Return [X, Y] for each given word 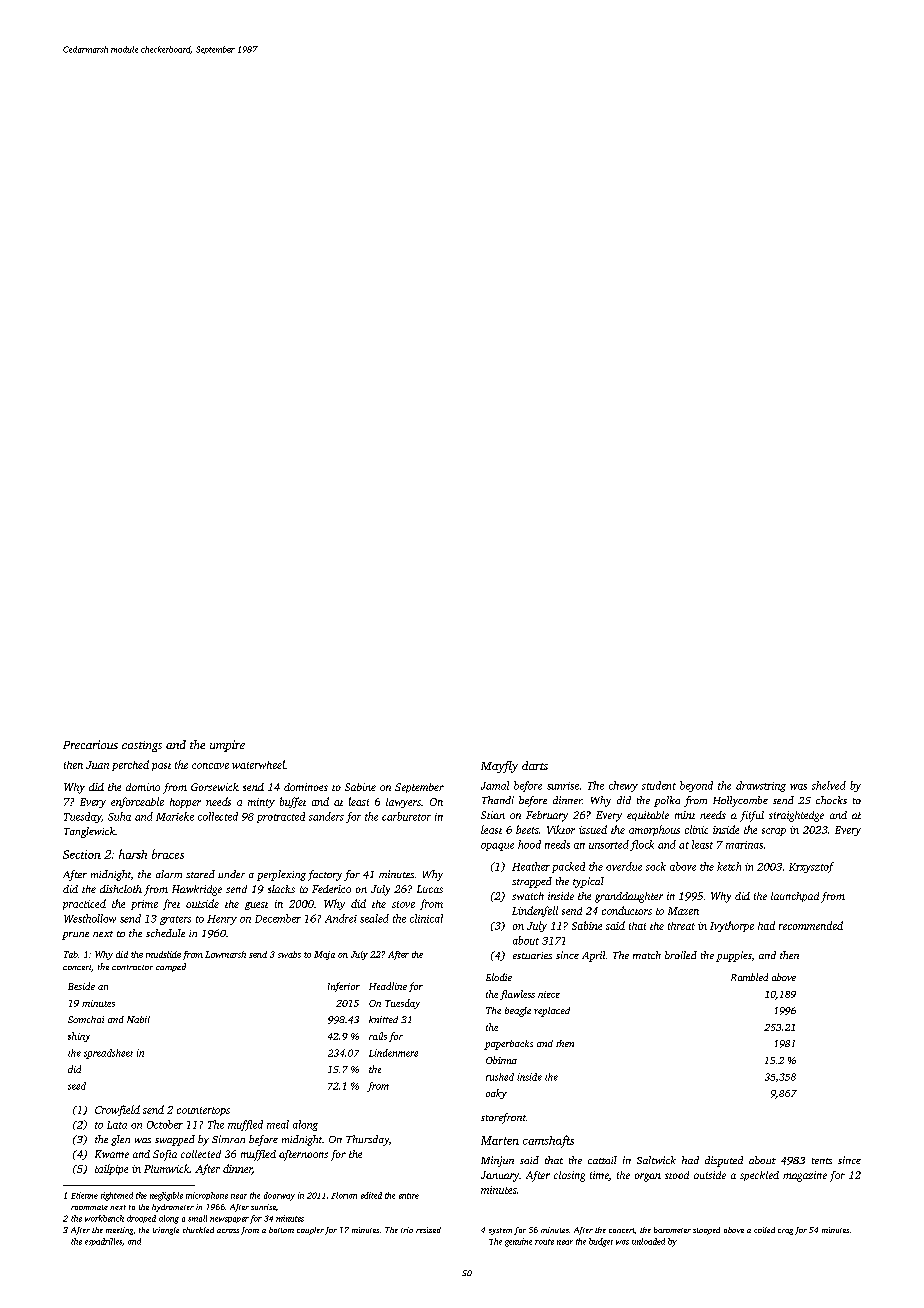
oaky [496, 1094]
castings [142, 746]
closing [569, 1176]
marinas [744, 845]
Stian [493, 815]
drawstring [761, 786]
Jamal [495, 785]
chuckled [198, 1230]
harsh [133, 854]
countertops [203, 1111]
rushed [500, 1077]
